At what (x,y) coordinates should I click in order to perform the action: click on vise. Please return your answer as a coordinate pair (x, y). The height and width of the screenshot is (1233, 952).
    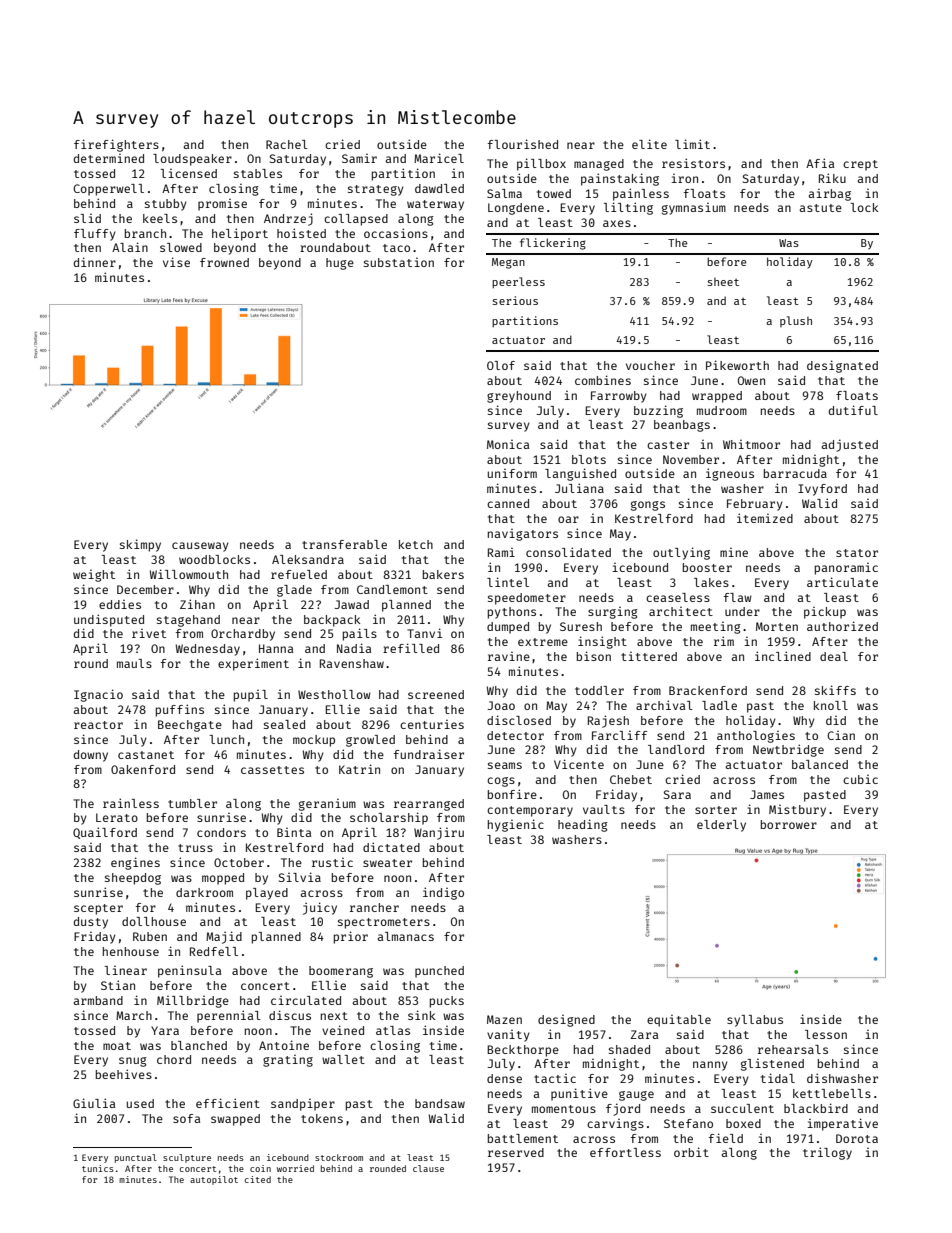
    Looking at the image, I should click on (176, 262).
